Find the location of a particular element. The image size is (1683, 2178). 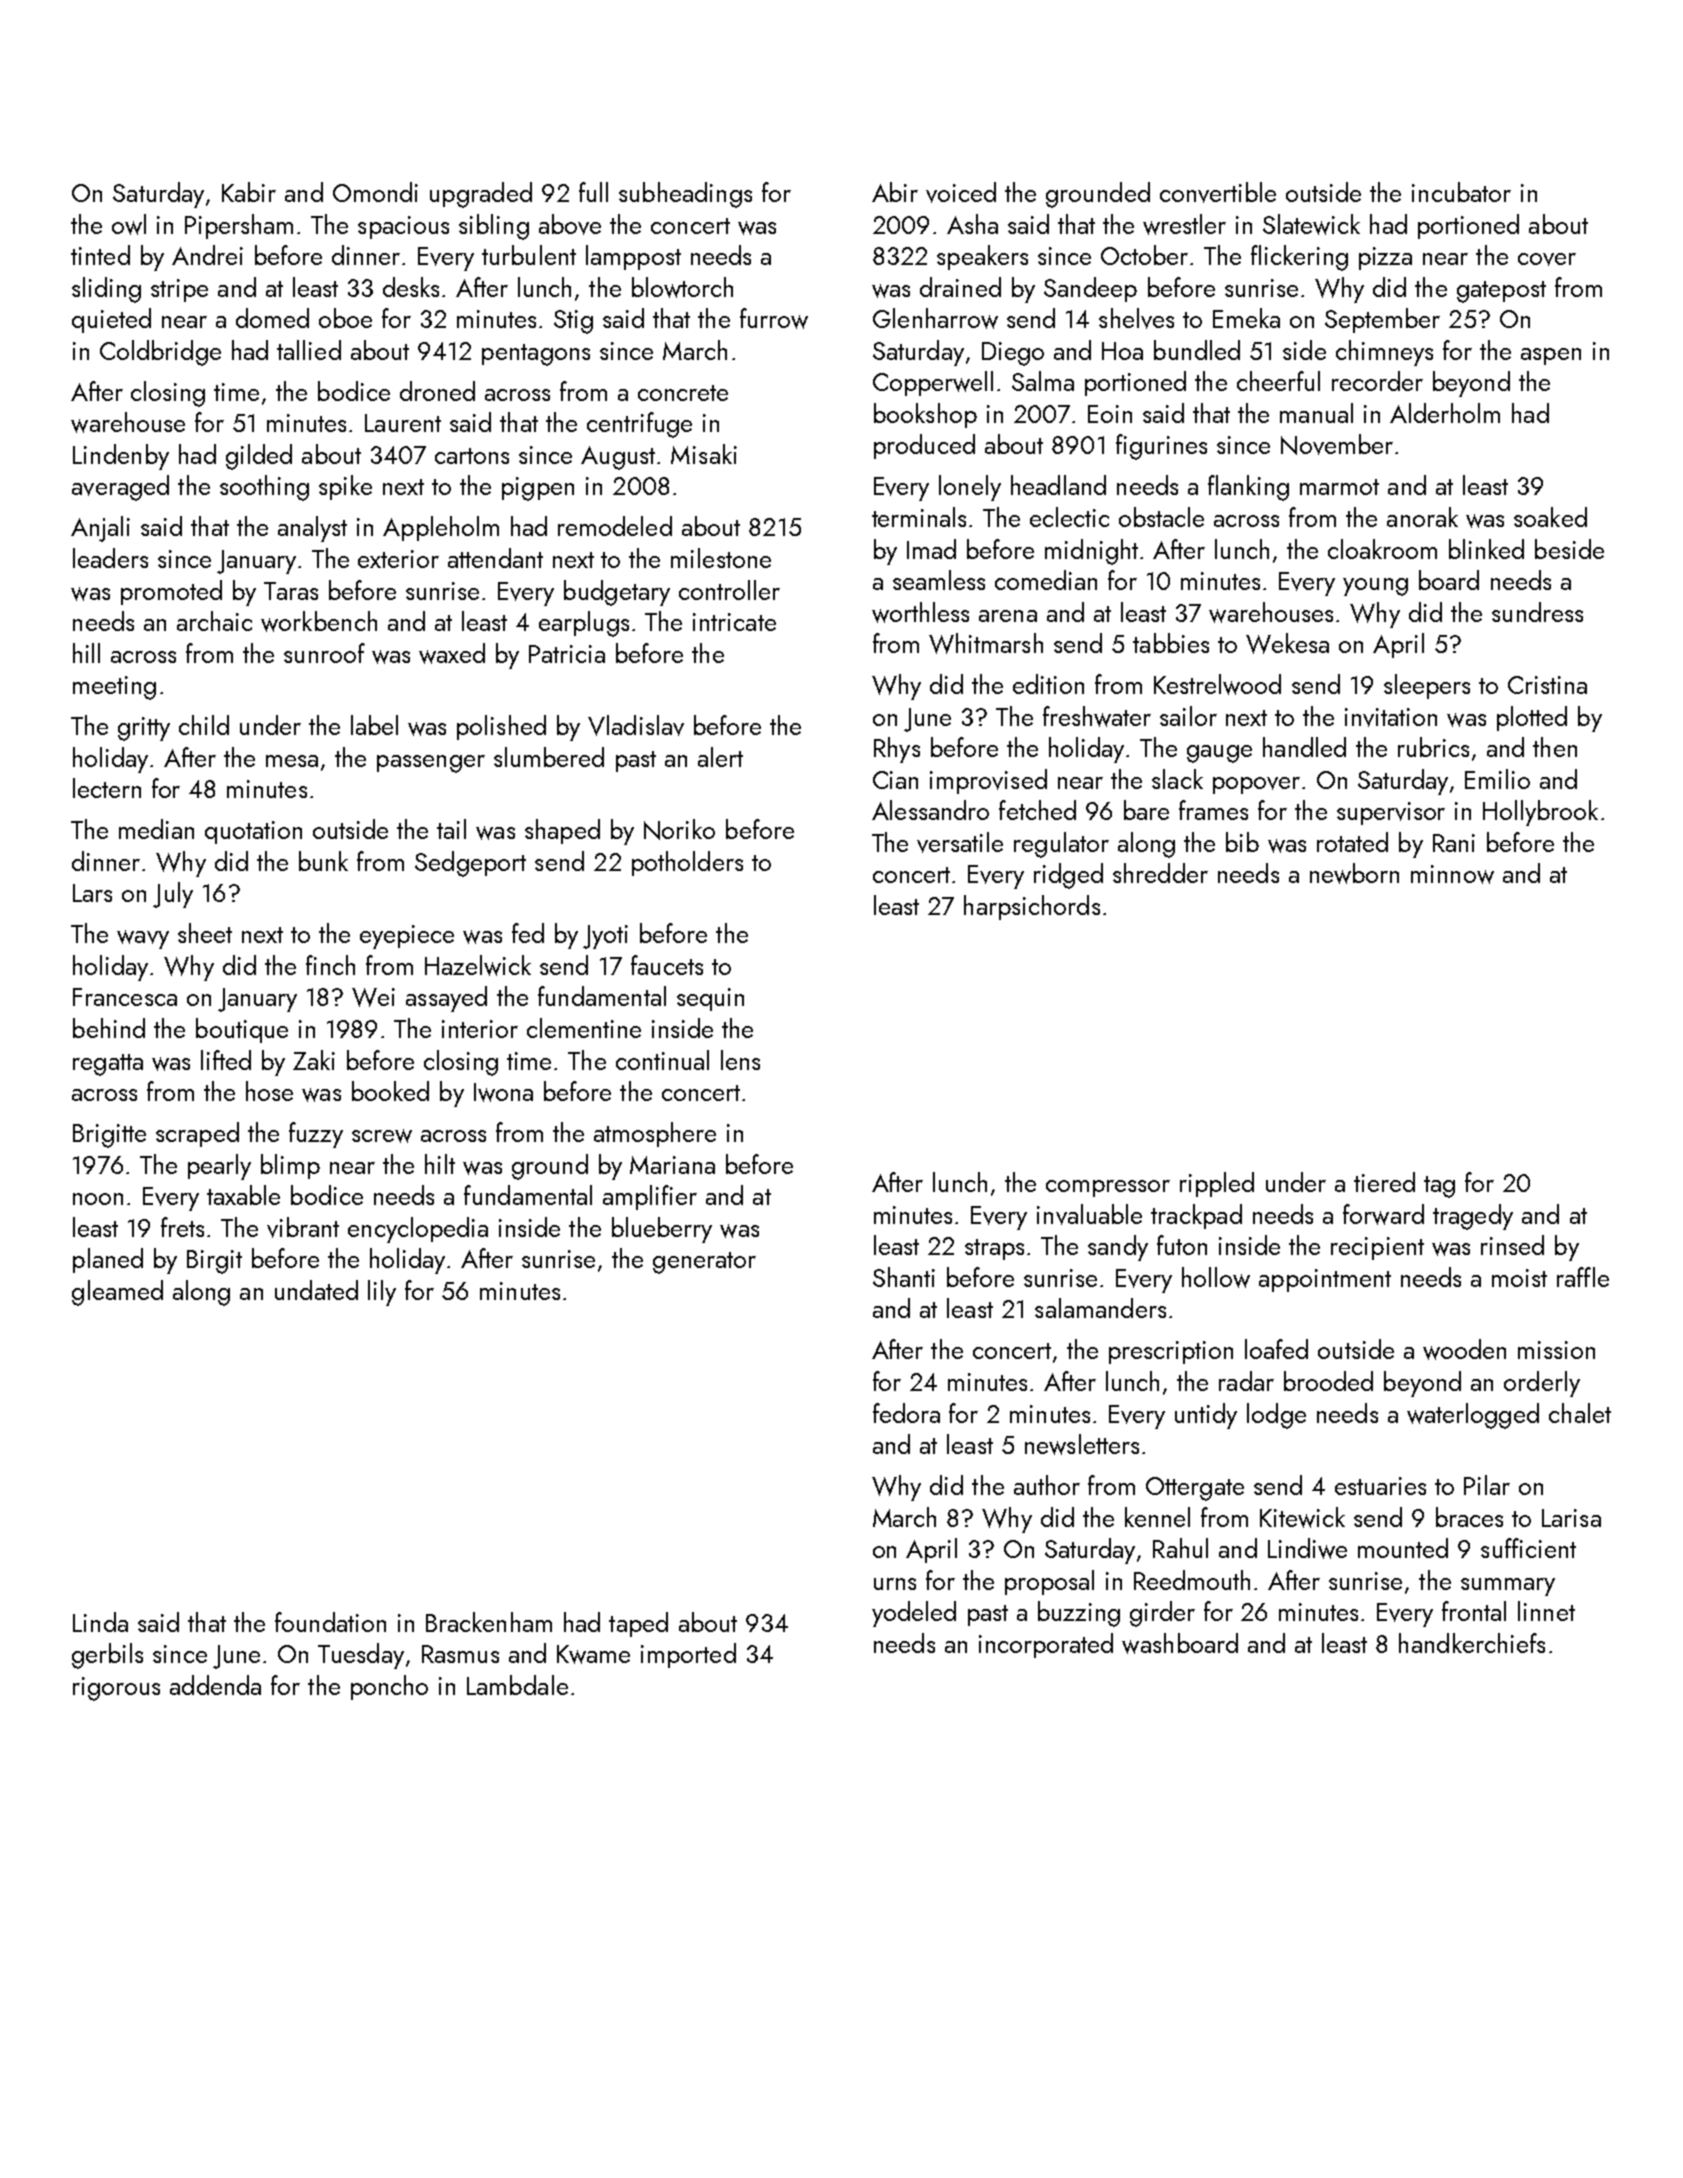

shaped is located at coordinates (562, 831).
